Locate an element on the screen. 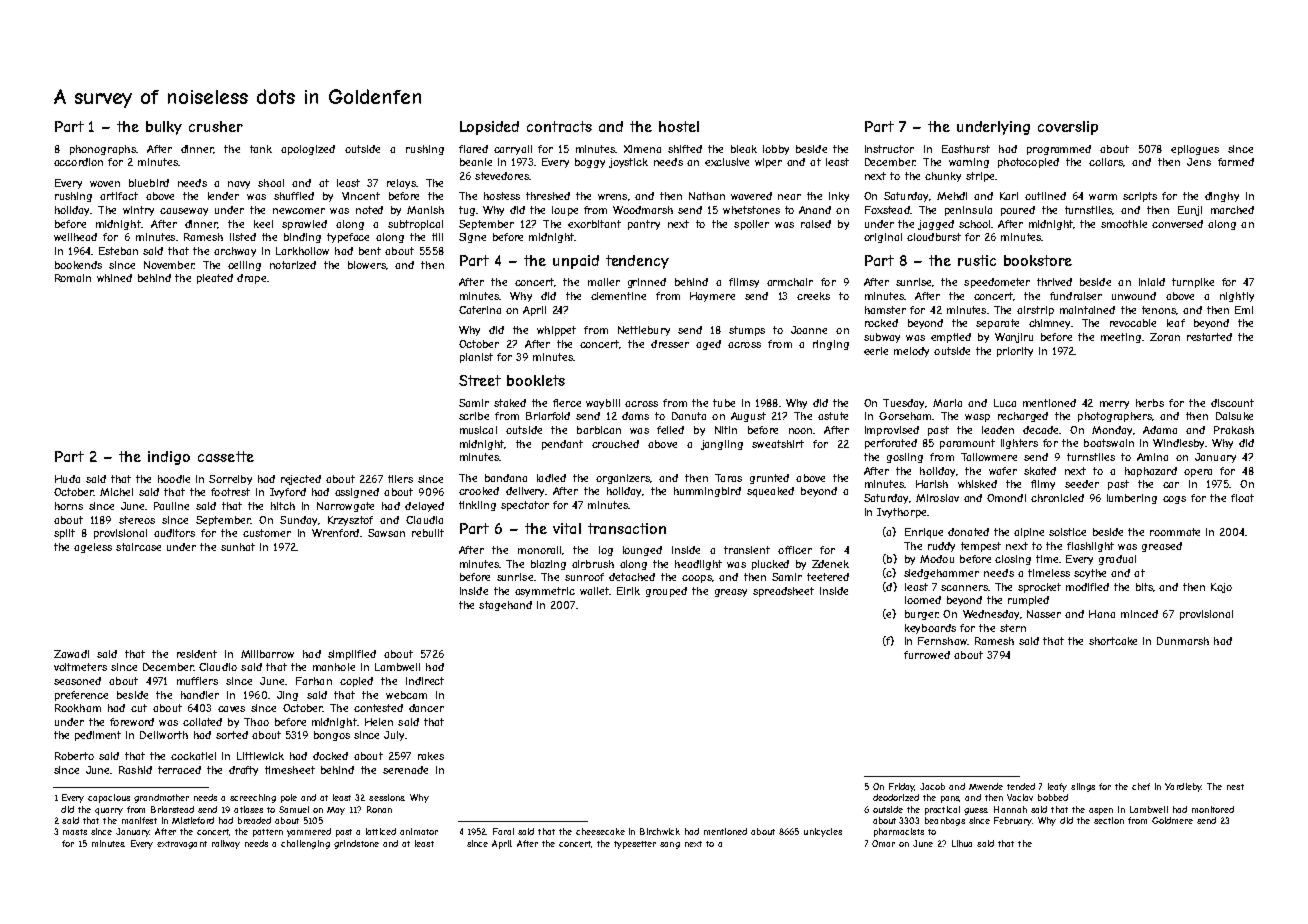  apologized is located at coordinates (308, 150).
